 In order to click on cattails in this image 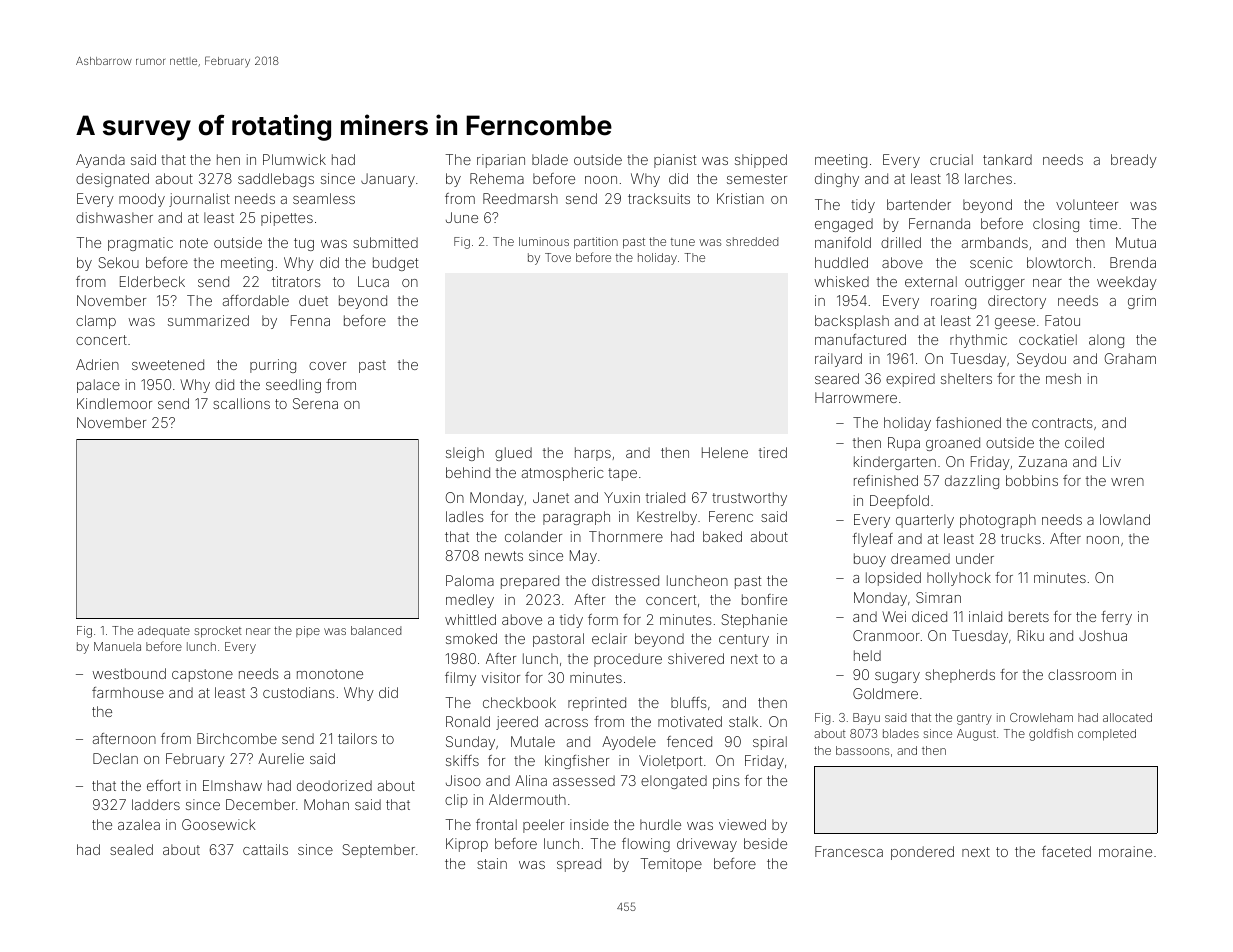, I will do `click(265, 849)`.
